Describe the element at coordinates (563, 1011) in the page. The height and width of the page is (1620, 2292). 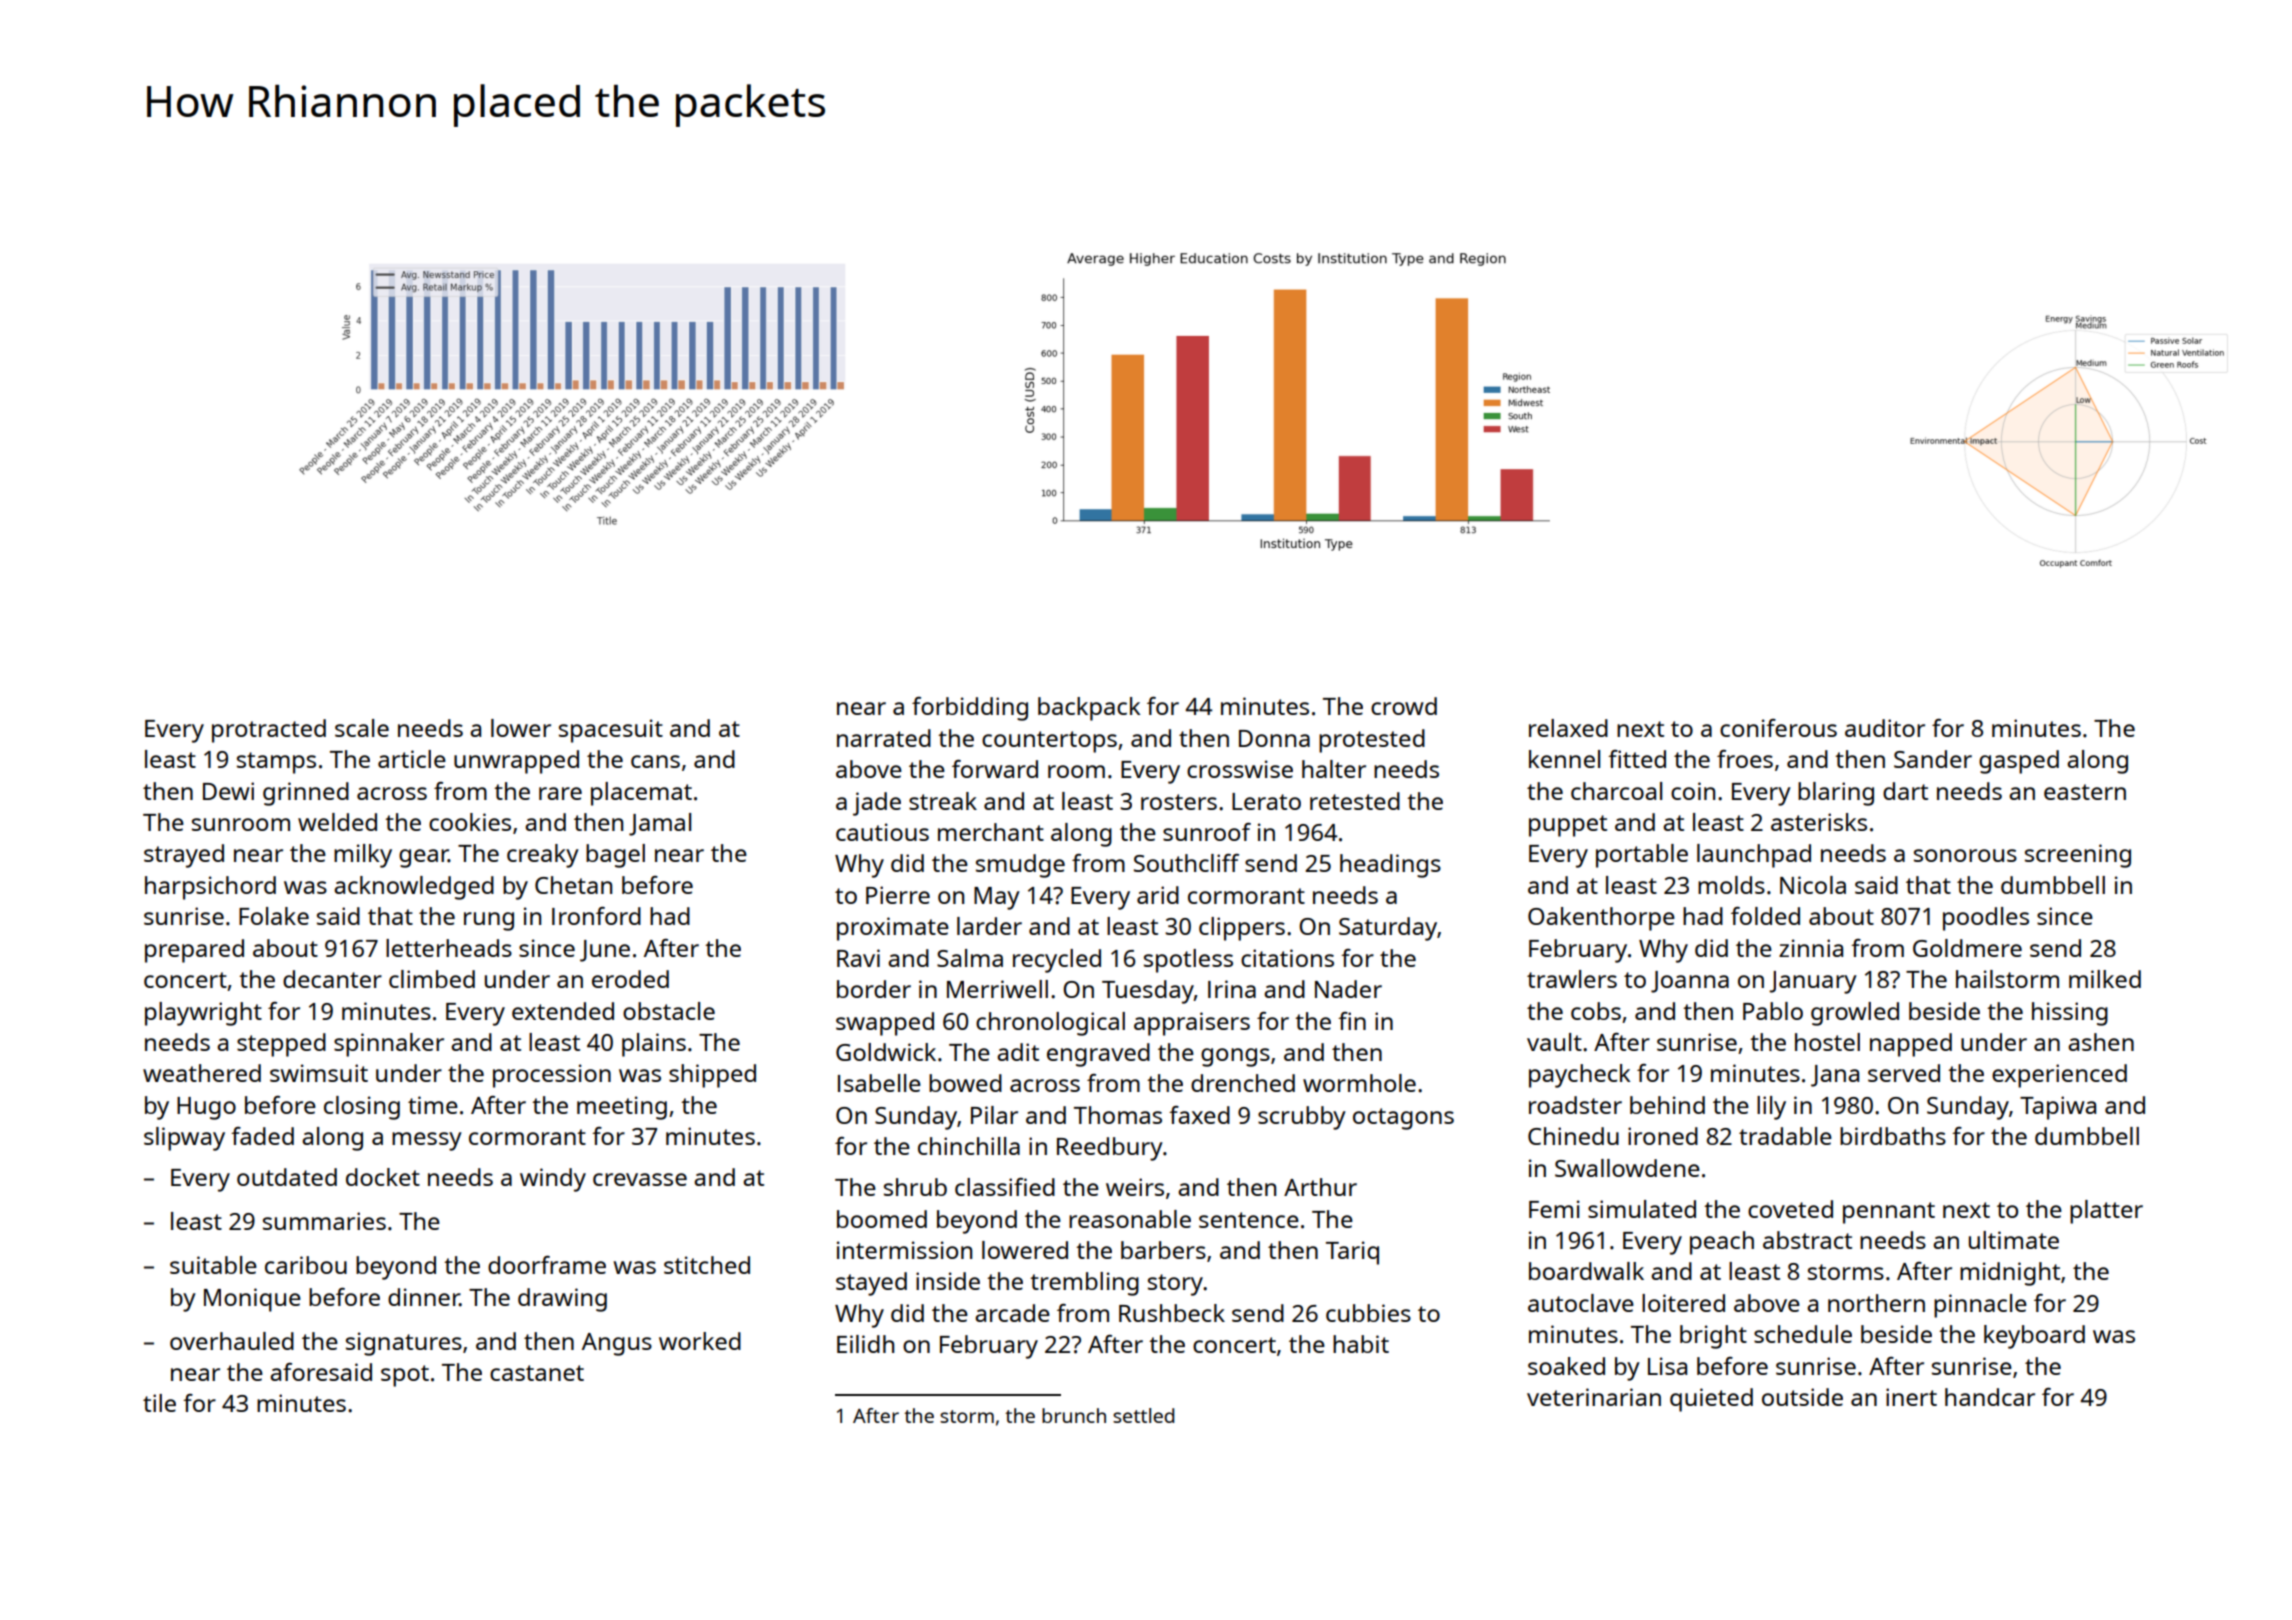
I see `extended` at that location.
